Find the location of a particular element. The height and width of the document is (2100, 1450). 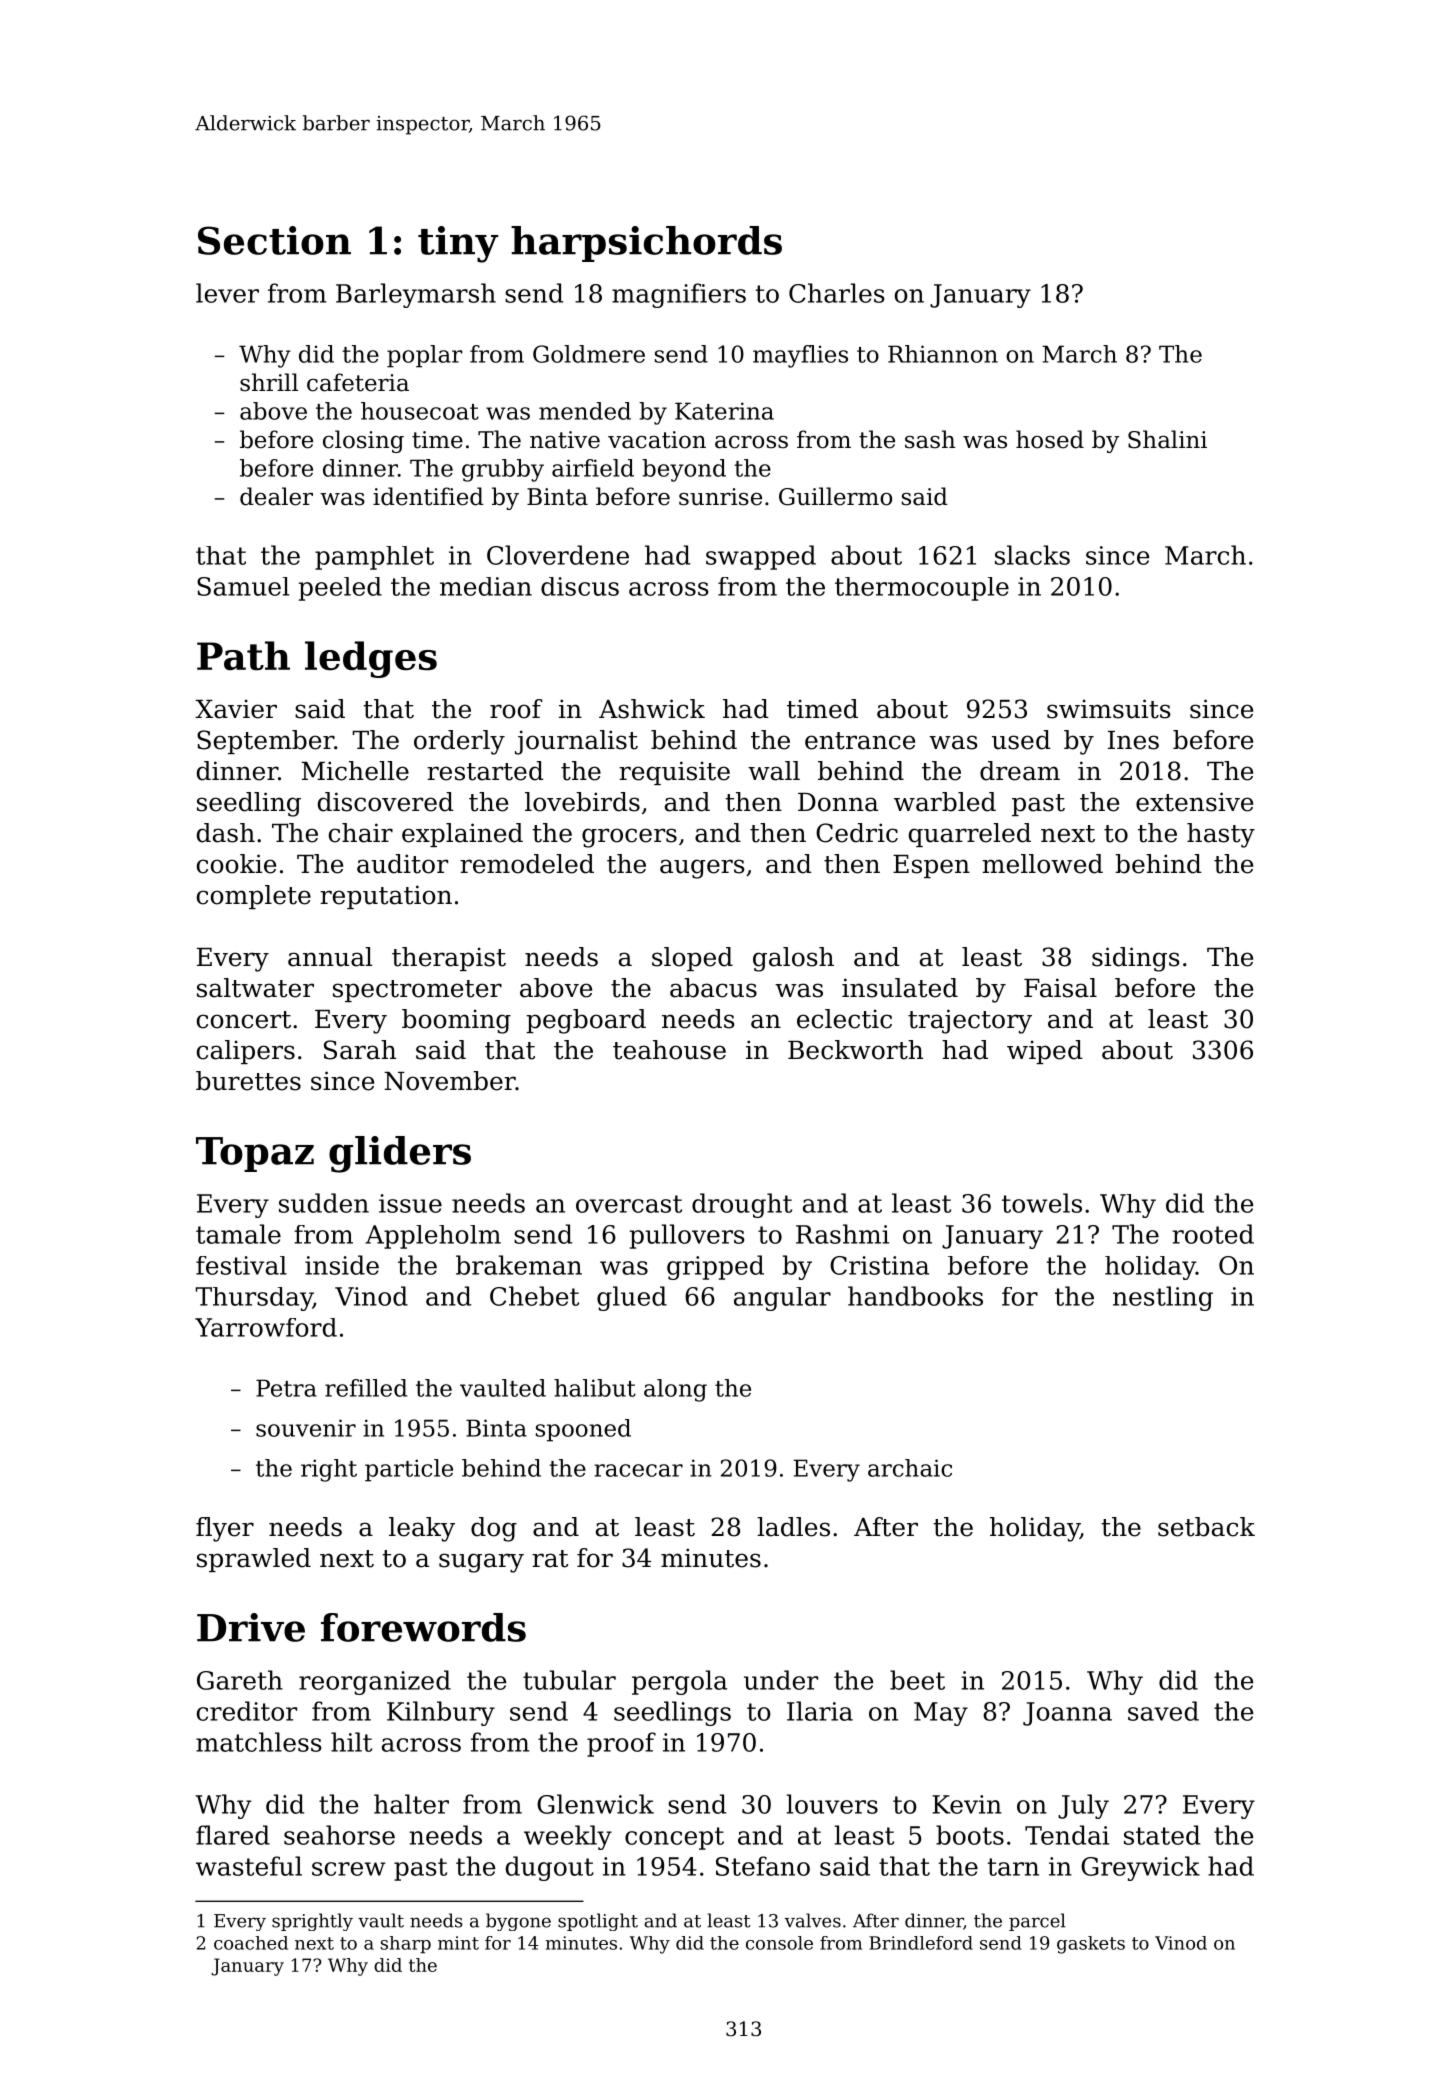

chair is located at coordinates (361, 833).
